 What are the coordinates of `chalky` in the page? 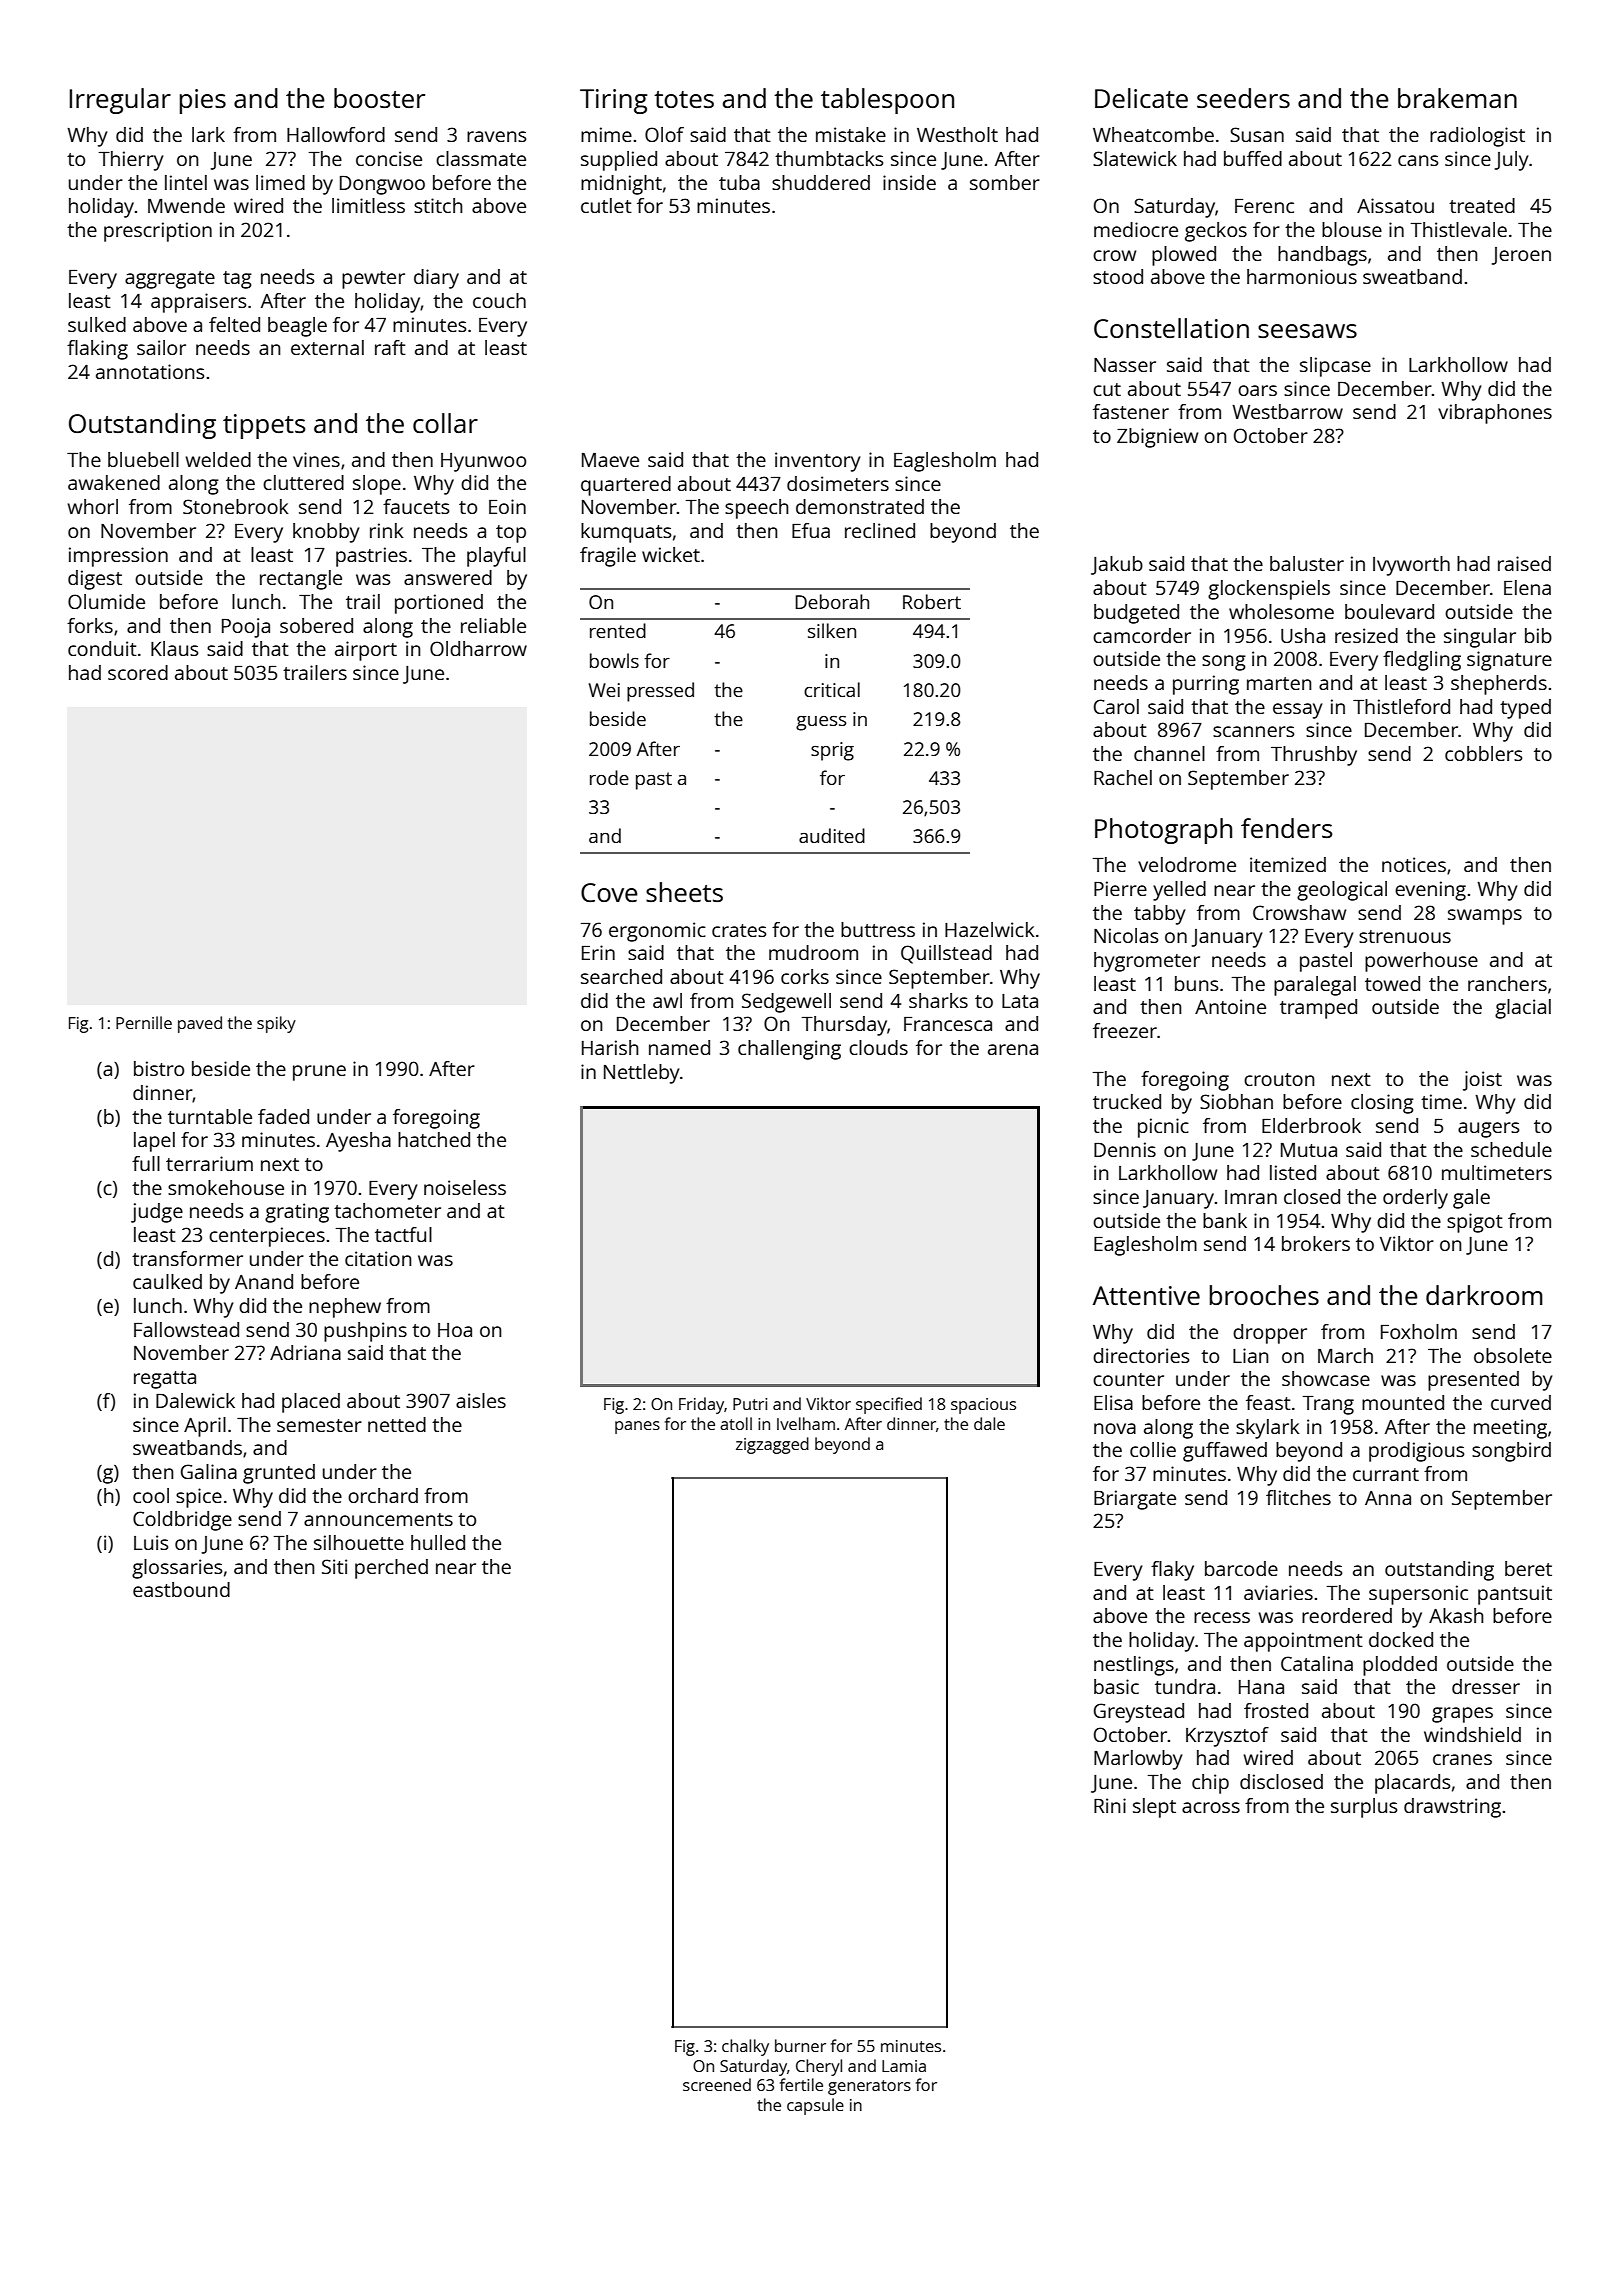 It's located at (745, 2047).
